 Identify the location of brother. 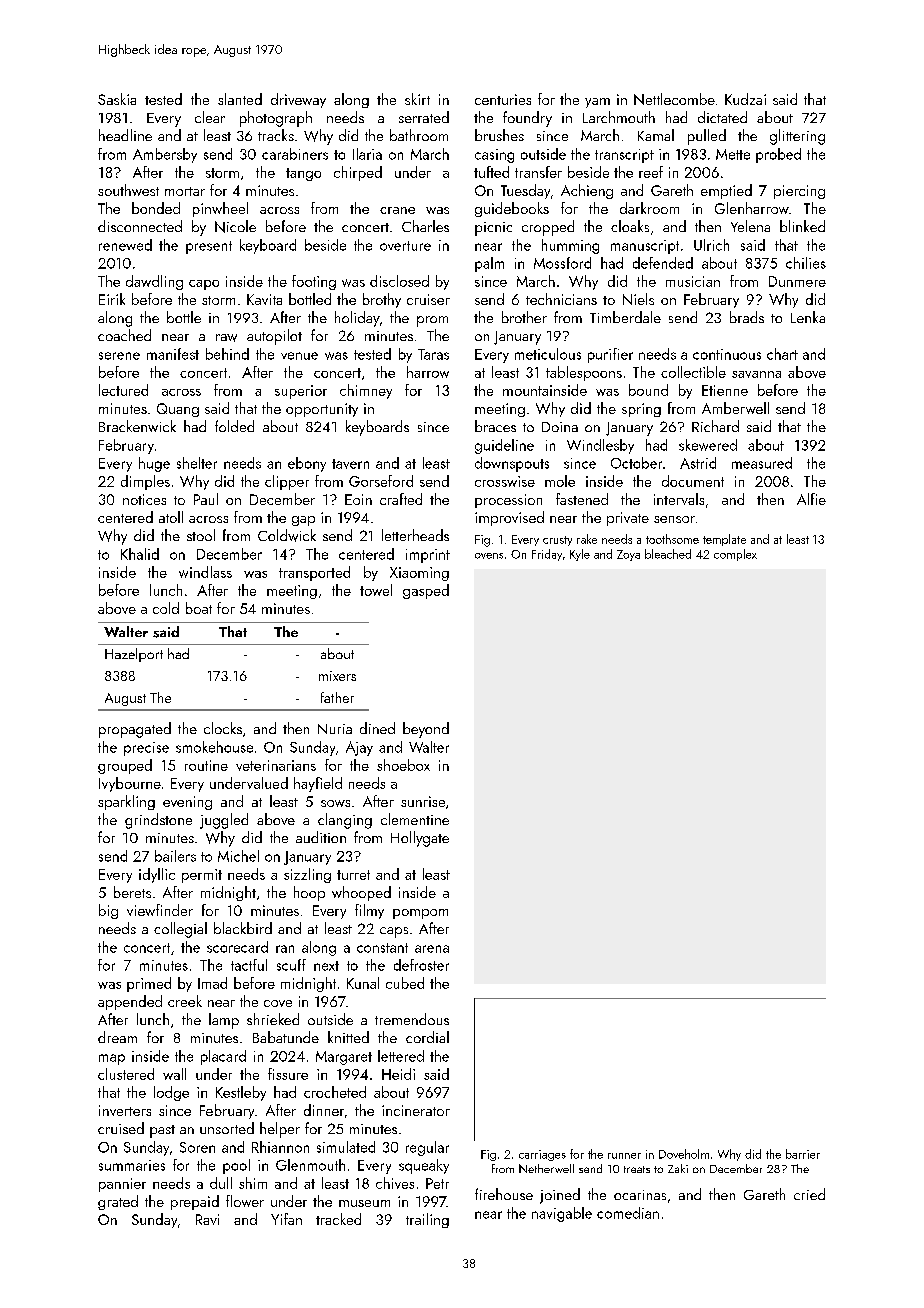
(524, 317).
